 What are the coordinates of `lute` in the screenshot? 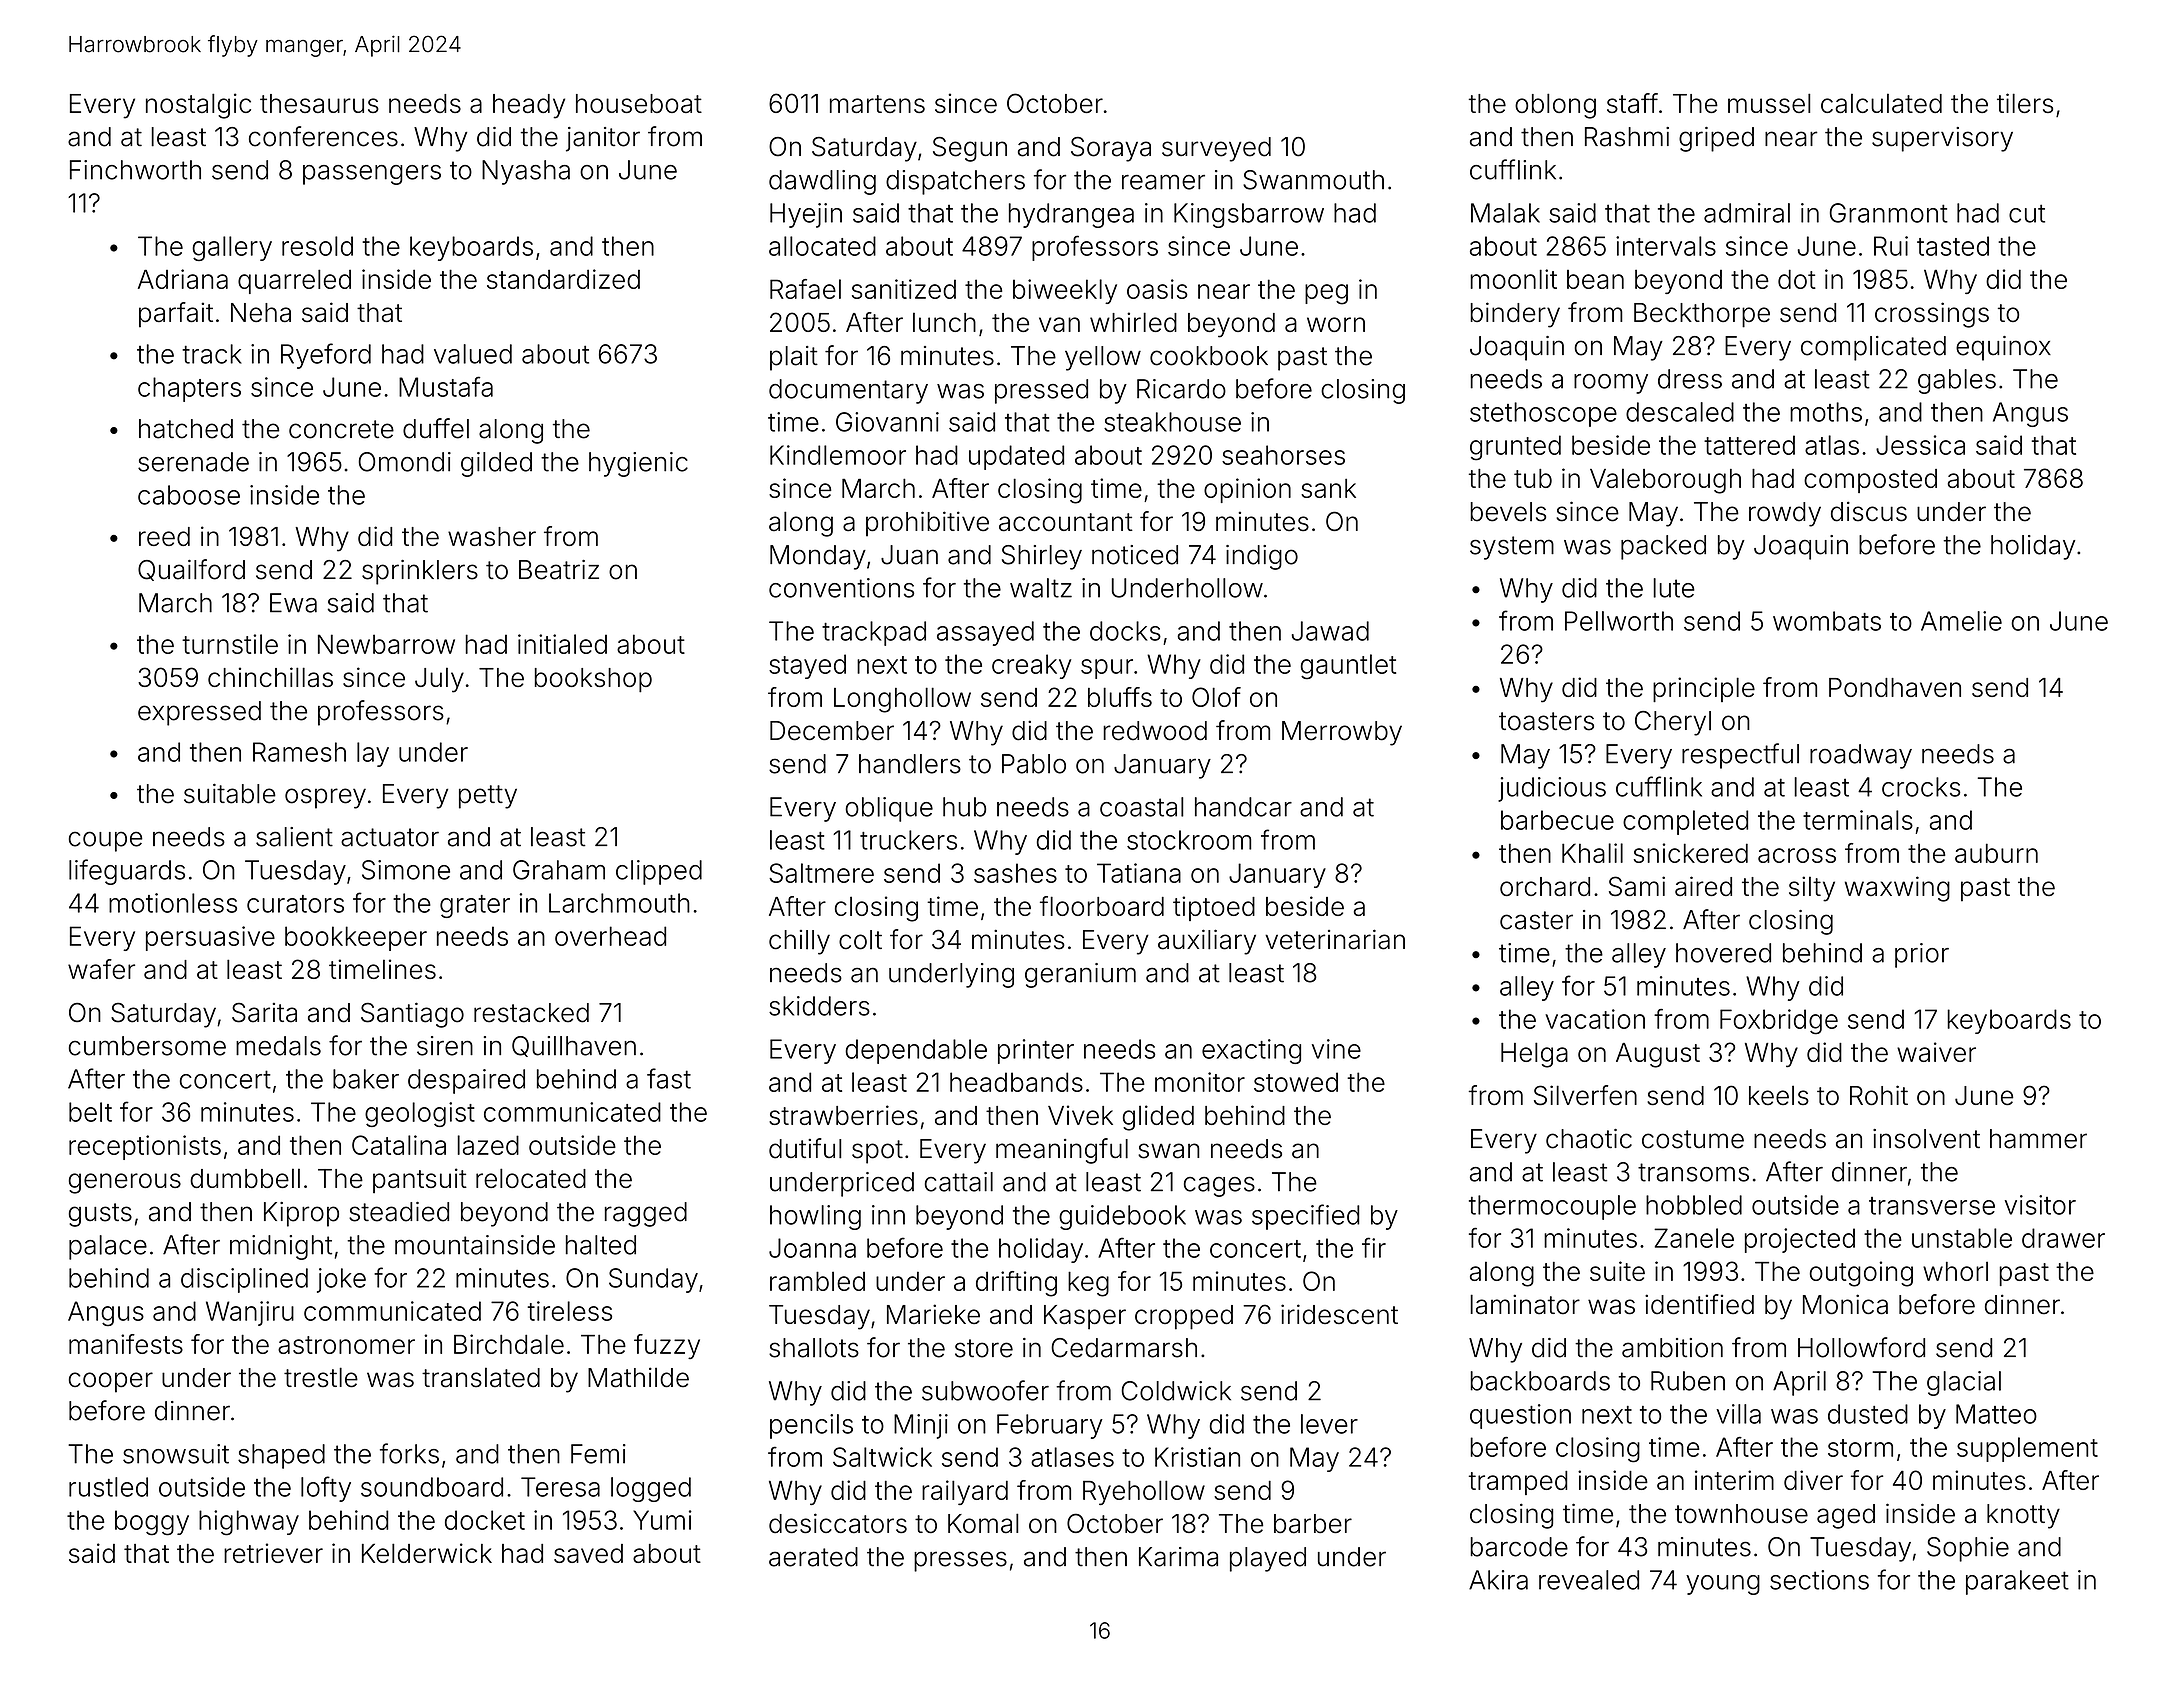 It's located at (1674, 588).
